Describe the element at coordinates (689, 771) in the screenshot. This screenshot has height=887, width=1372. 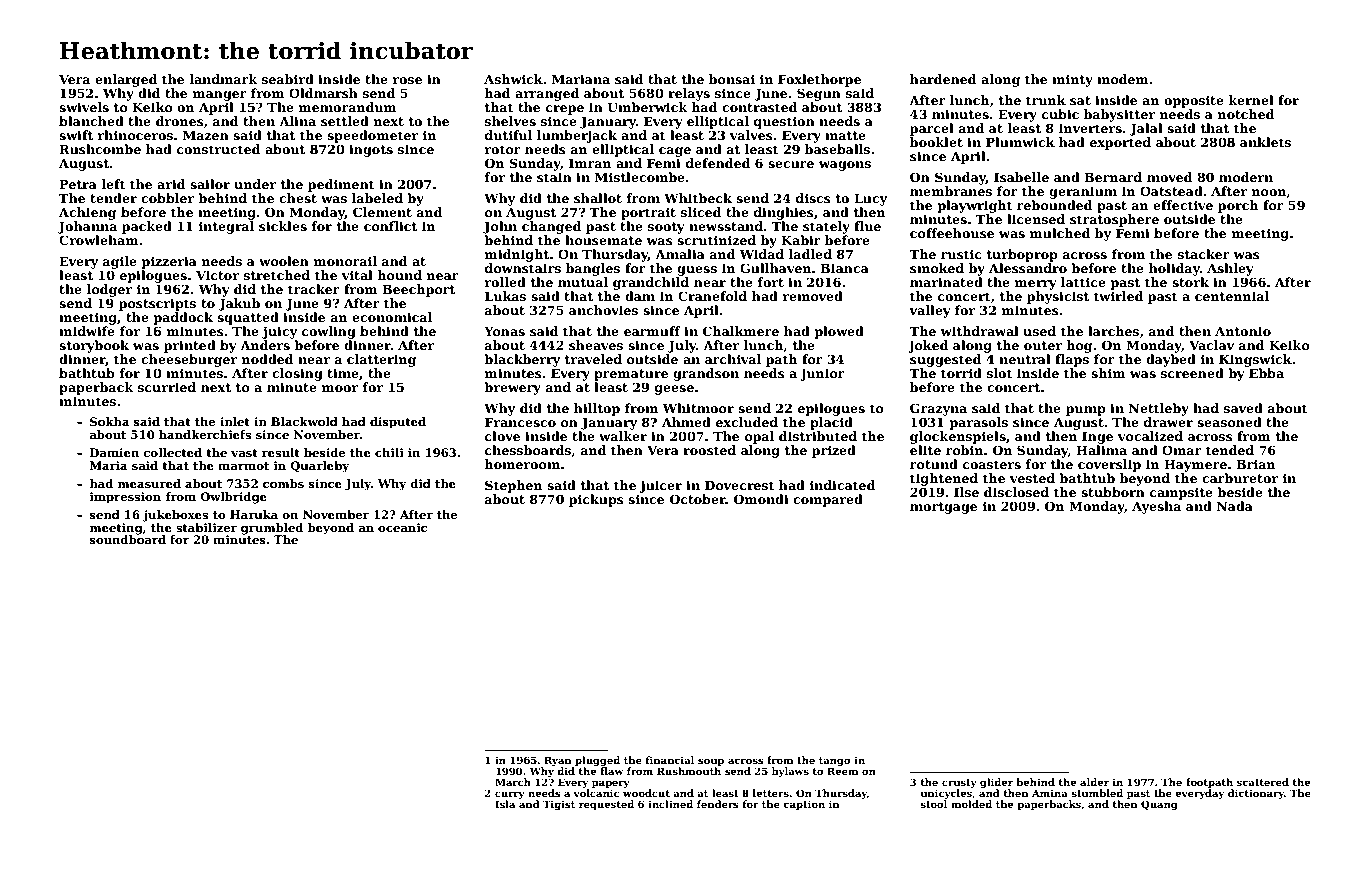
I see `Rushmouth` at that location.
